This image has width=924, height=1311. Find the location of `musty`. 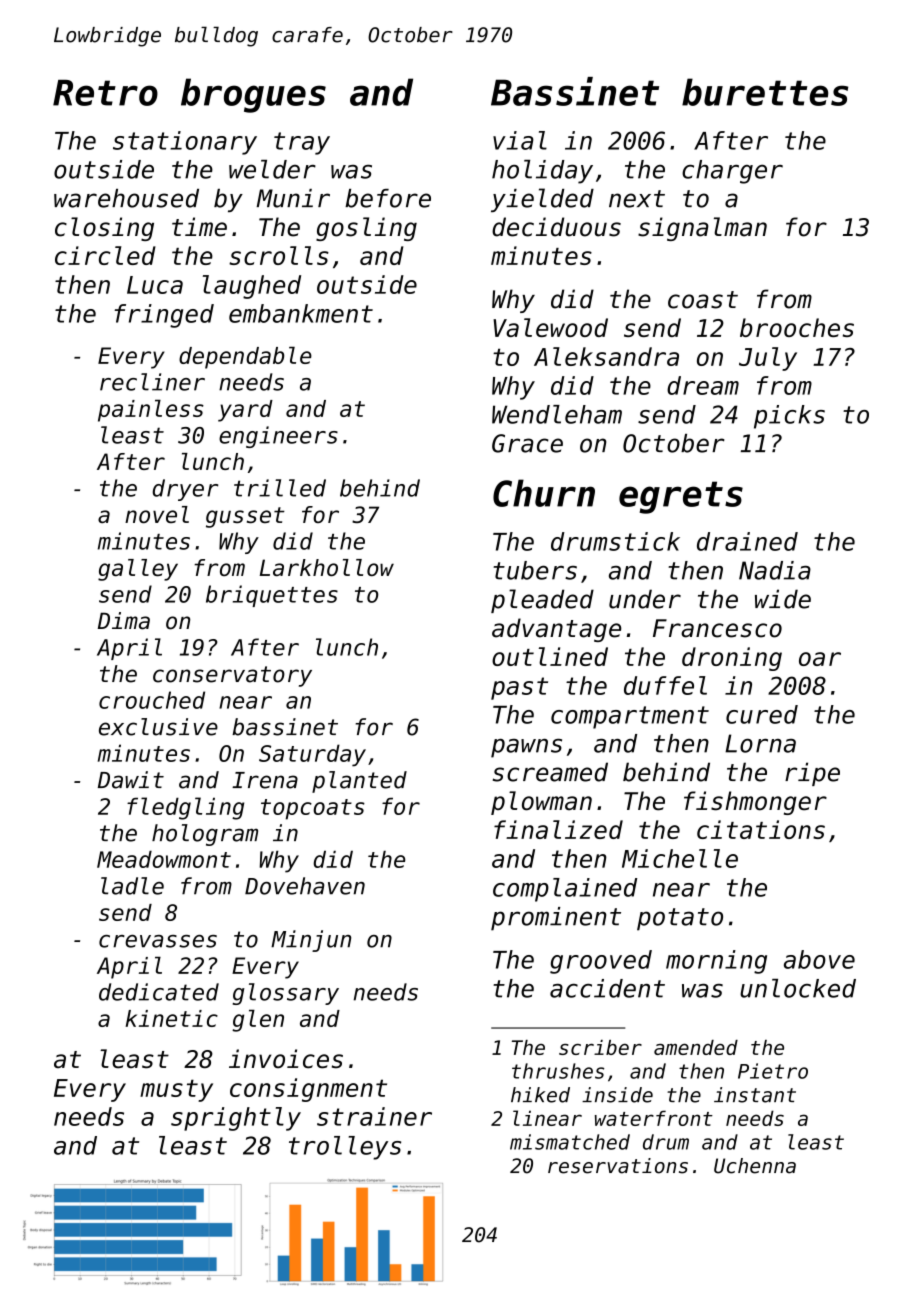

musty is located at coordinates (176, 1090).
